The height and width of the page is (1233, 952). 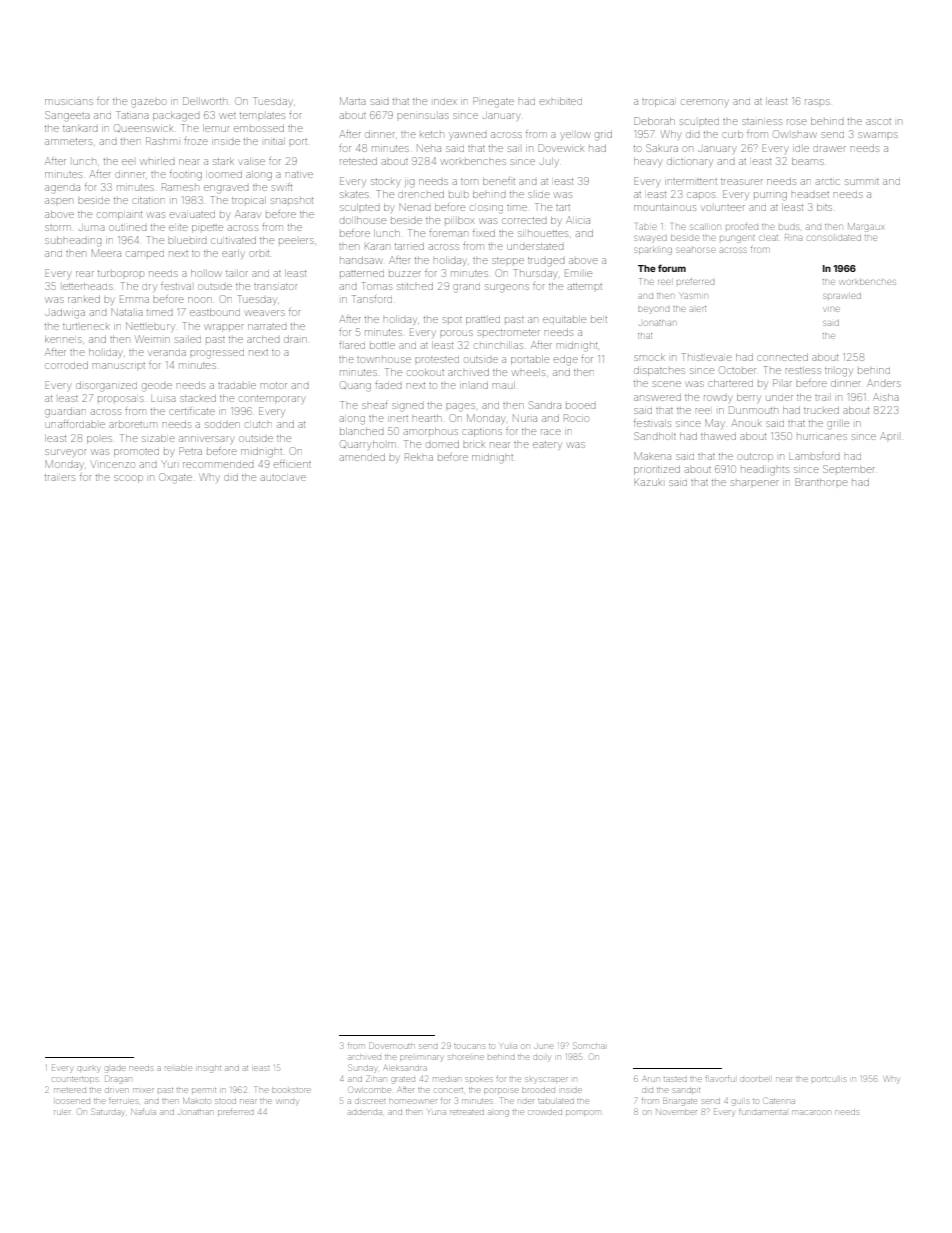 I want to click on insight, so click(x=209, y=1069).
